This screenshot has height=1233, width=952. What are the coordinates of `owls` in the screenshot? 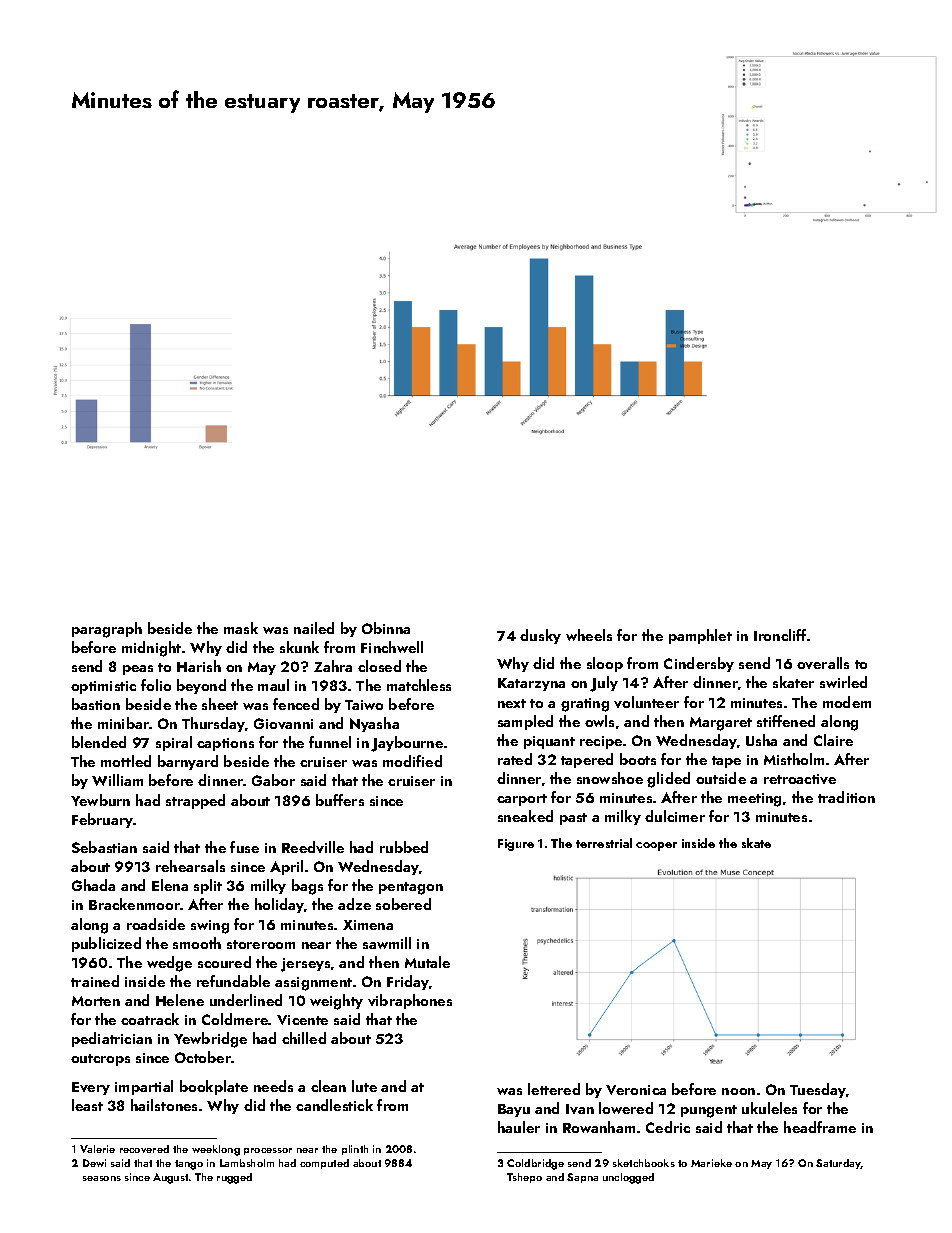 It's located at (599, 721).
